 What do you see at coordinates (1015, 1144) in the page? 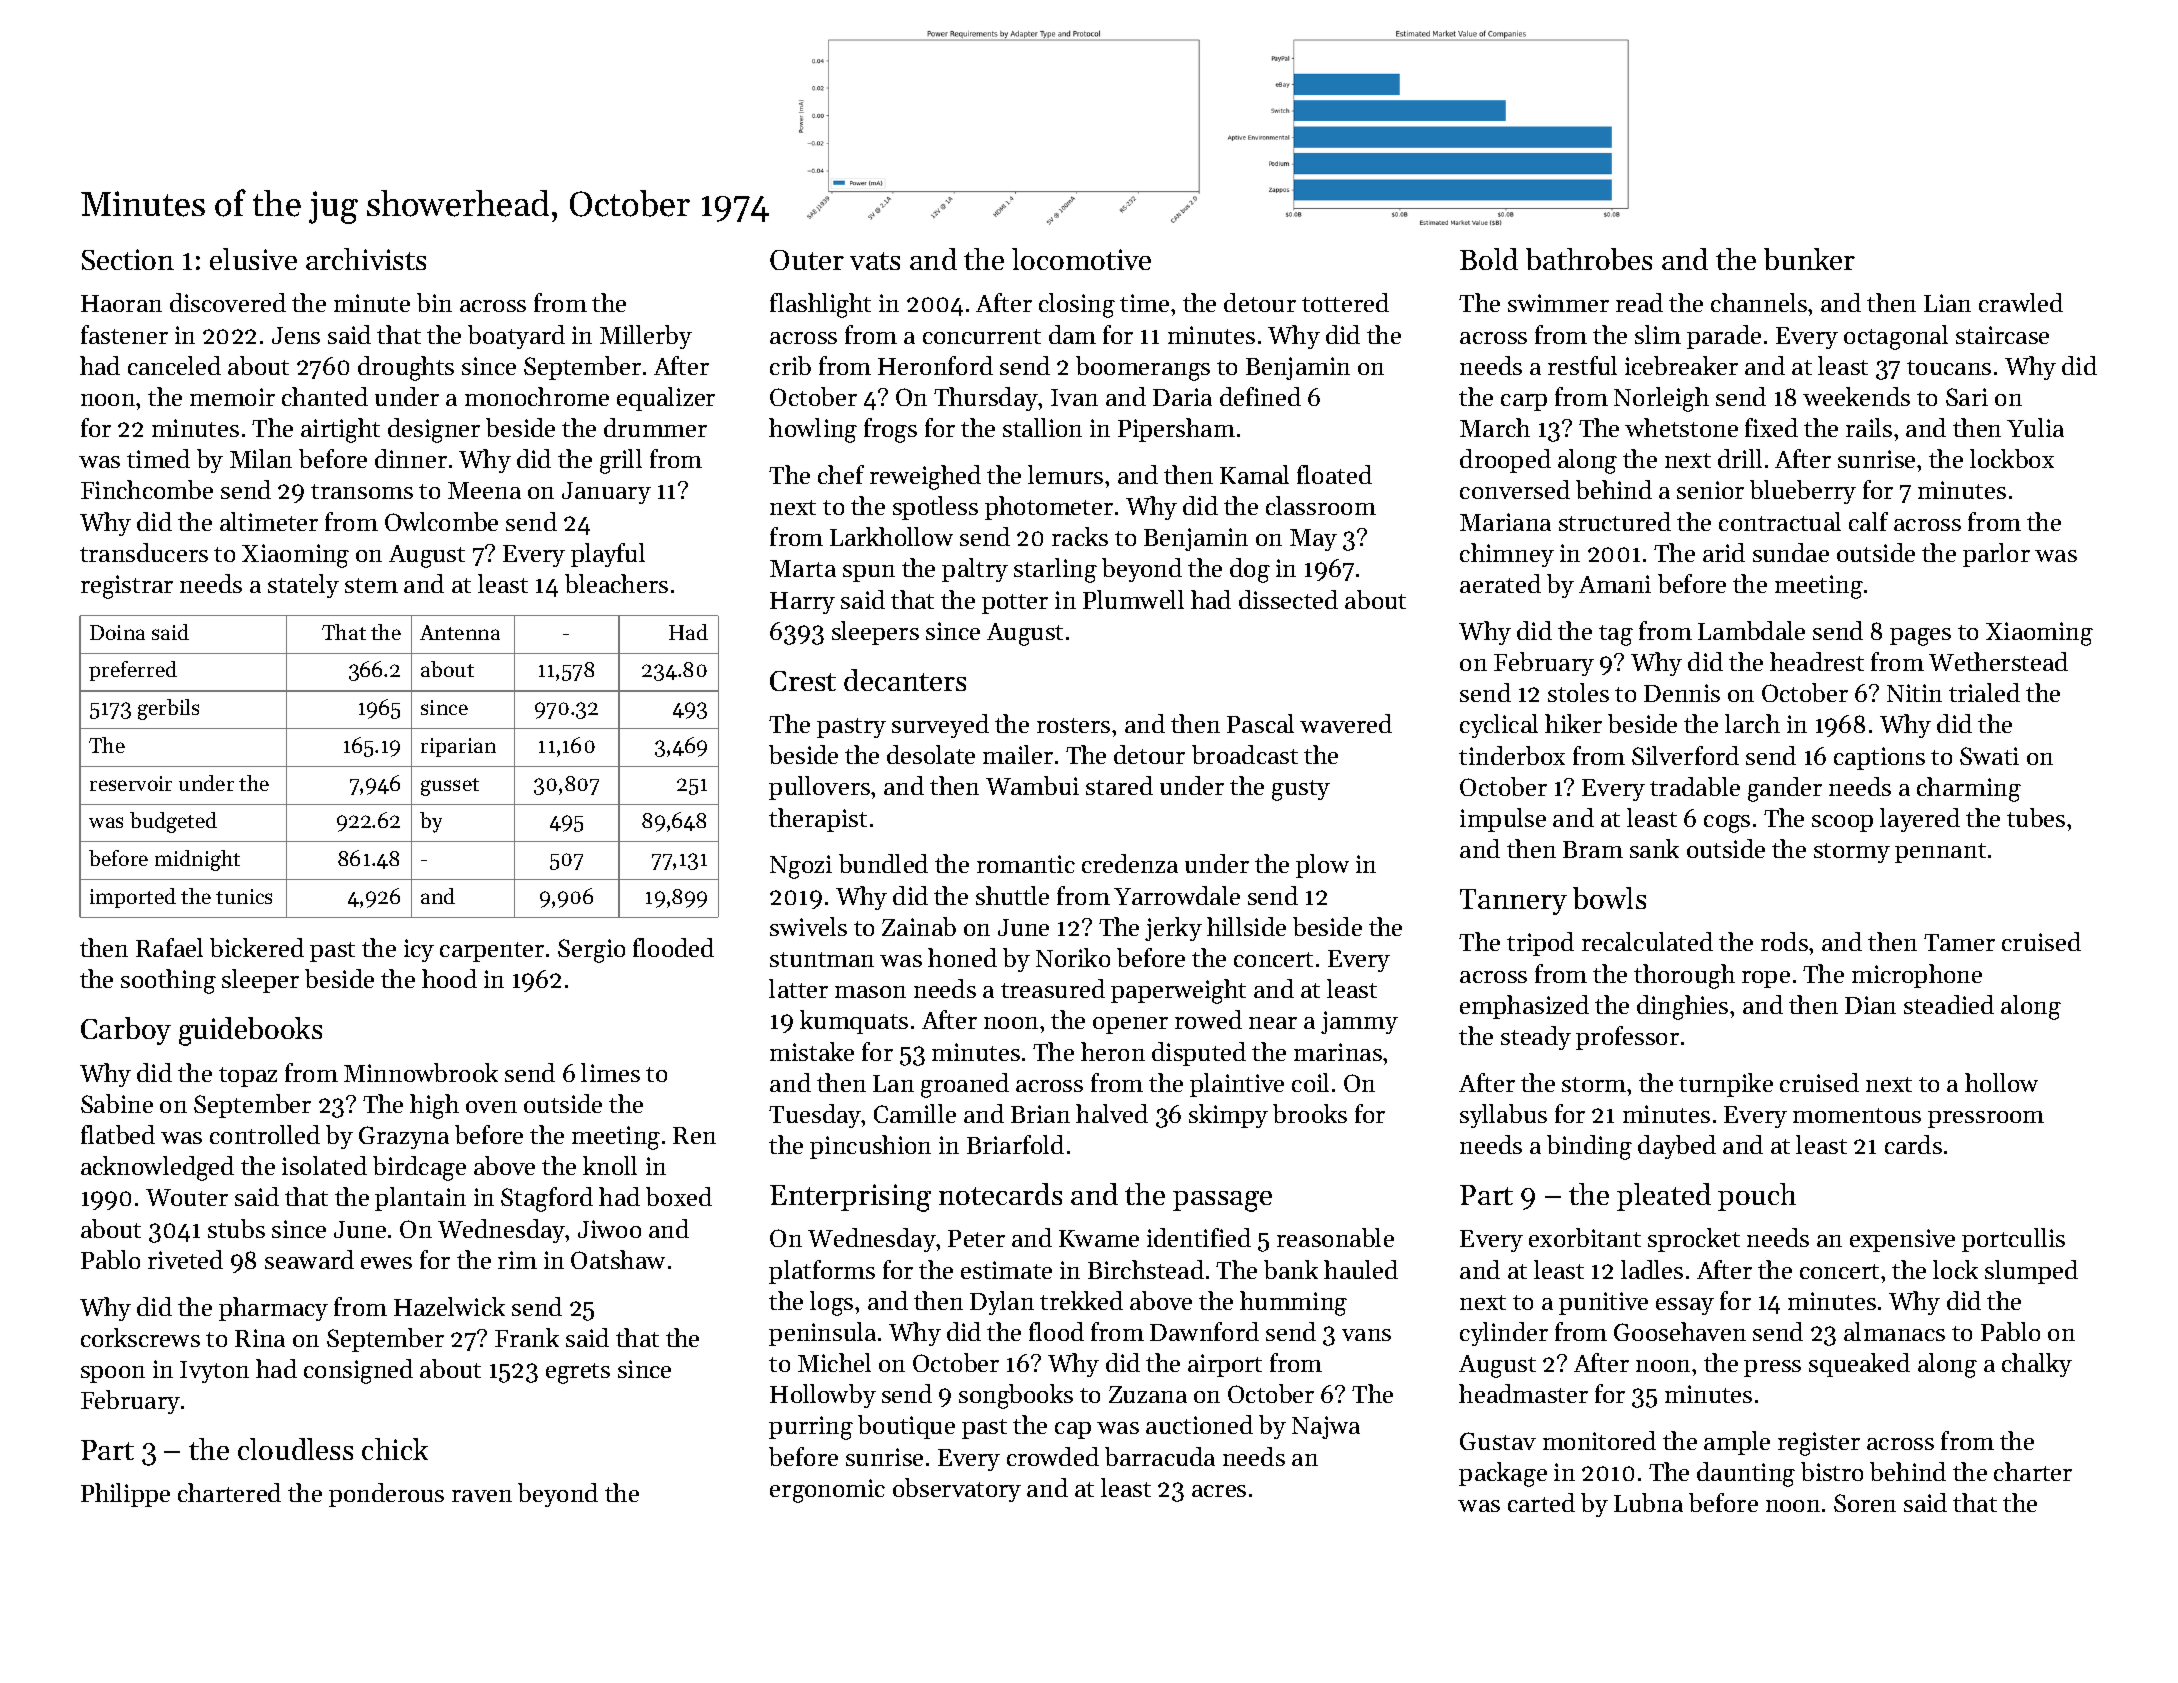
I see `Briarfold` at bounding box center [1015, 1144].
